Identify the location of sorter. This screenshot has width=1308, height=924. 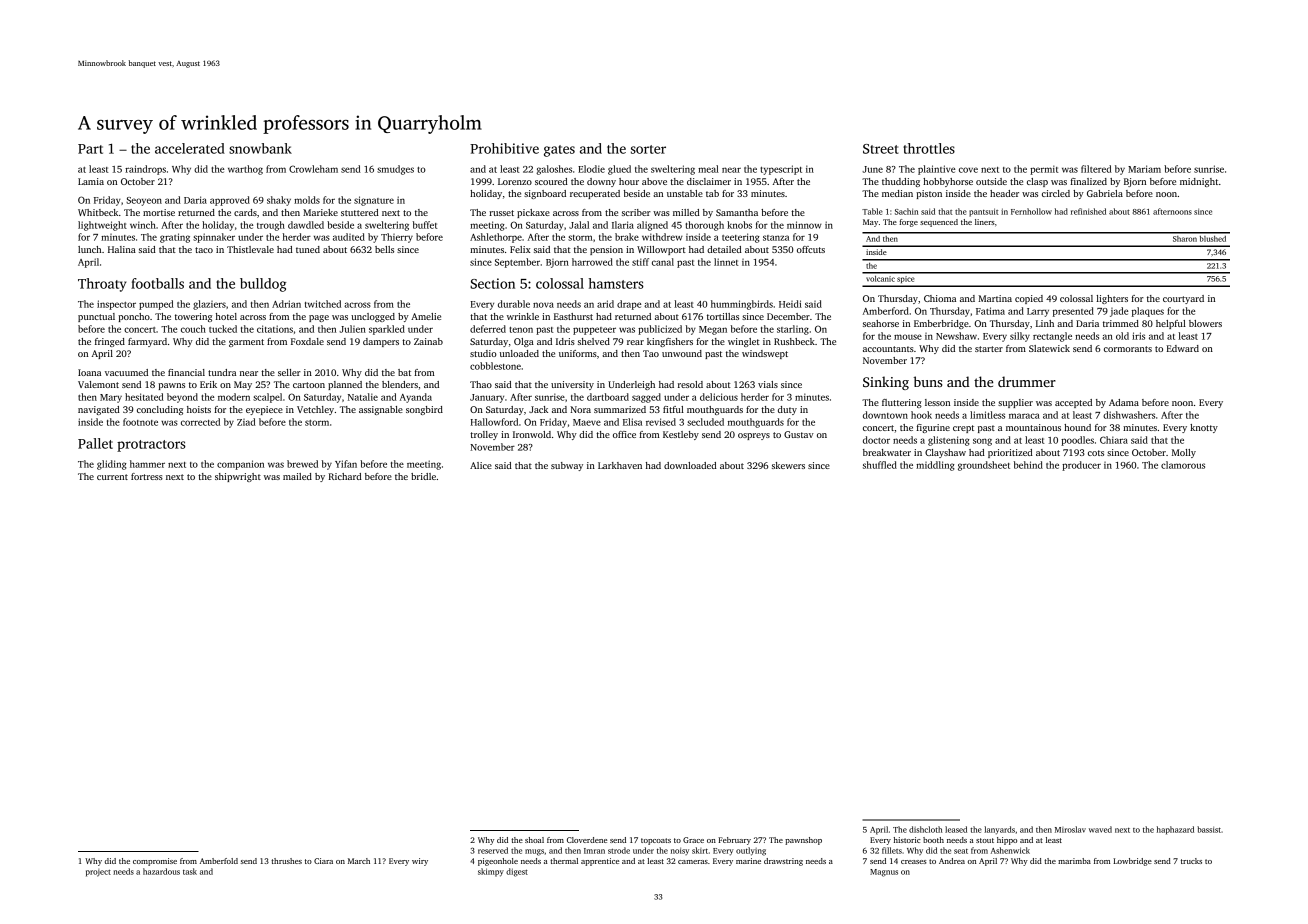
(648, 149).
